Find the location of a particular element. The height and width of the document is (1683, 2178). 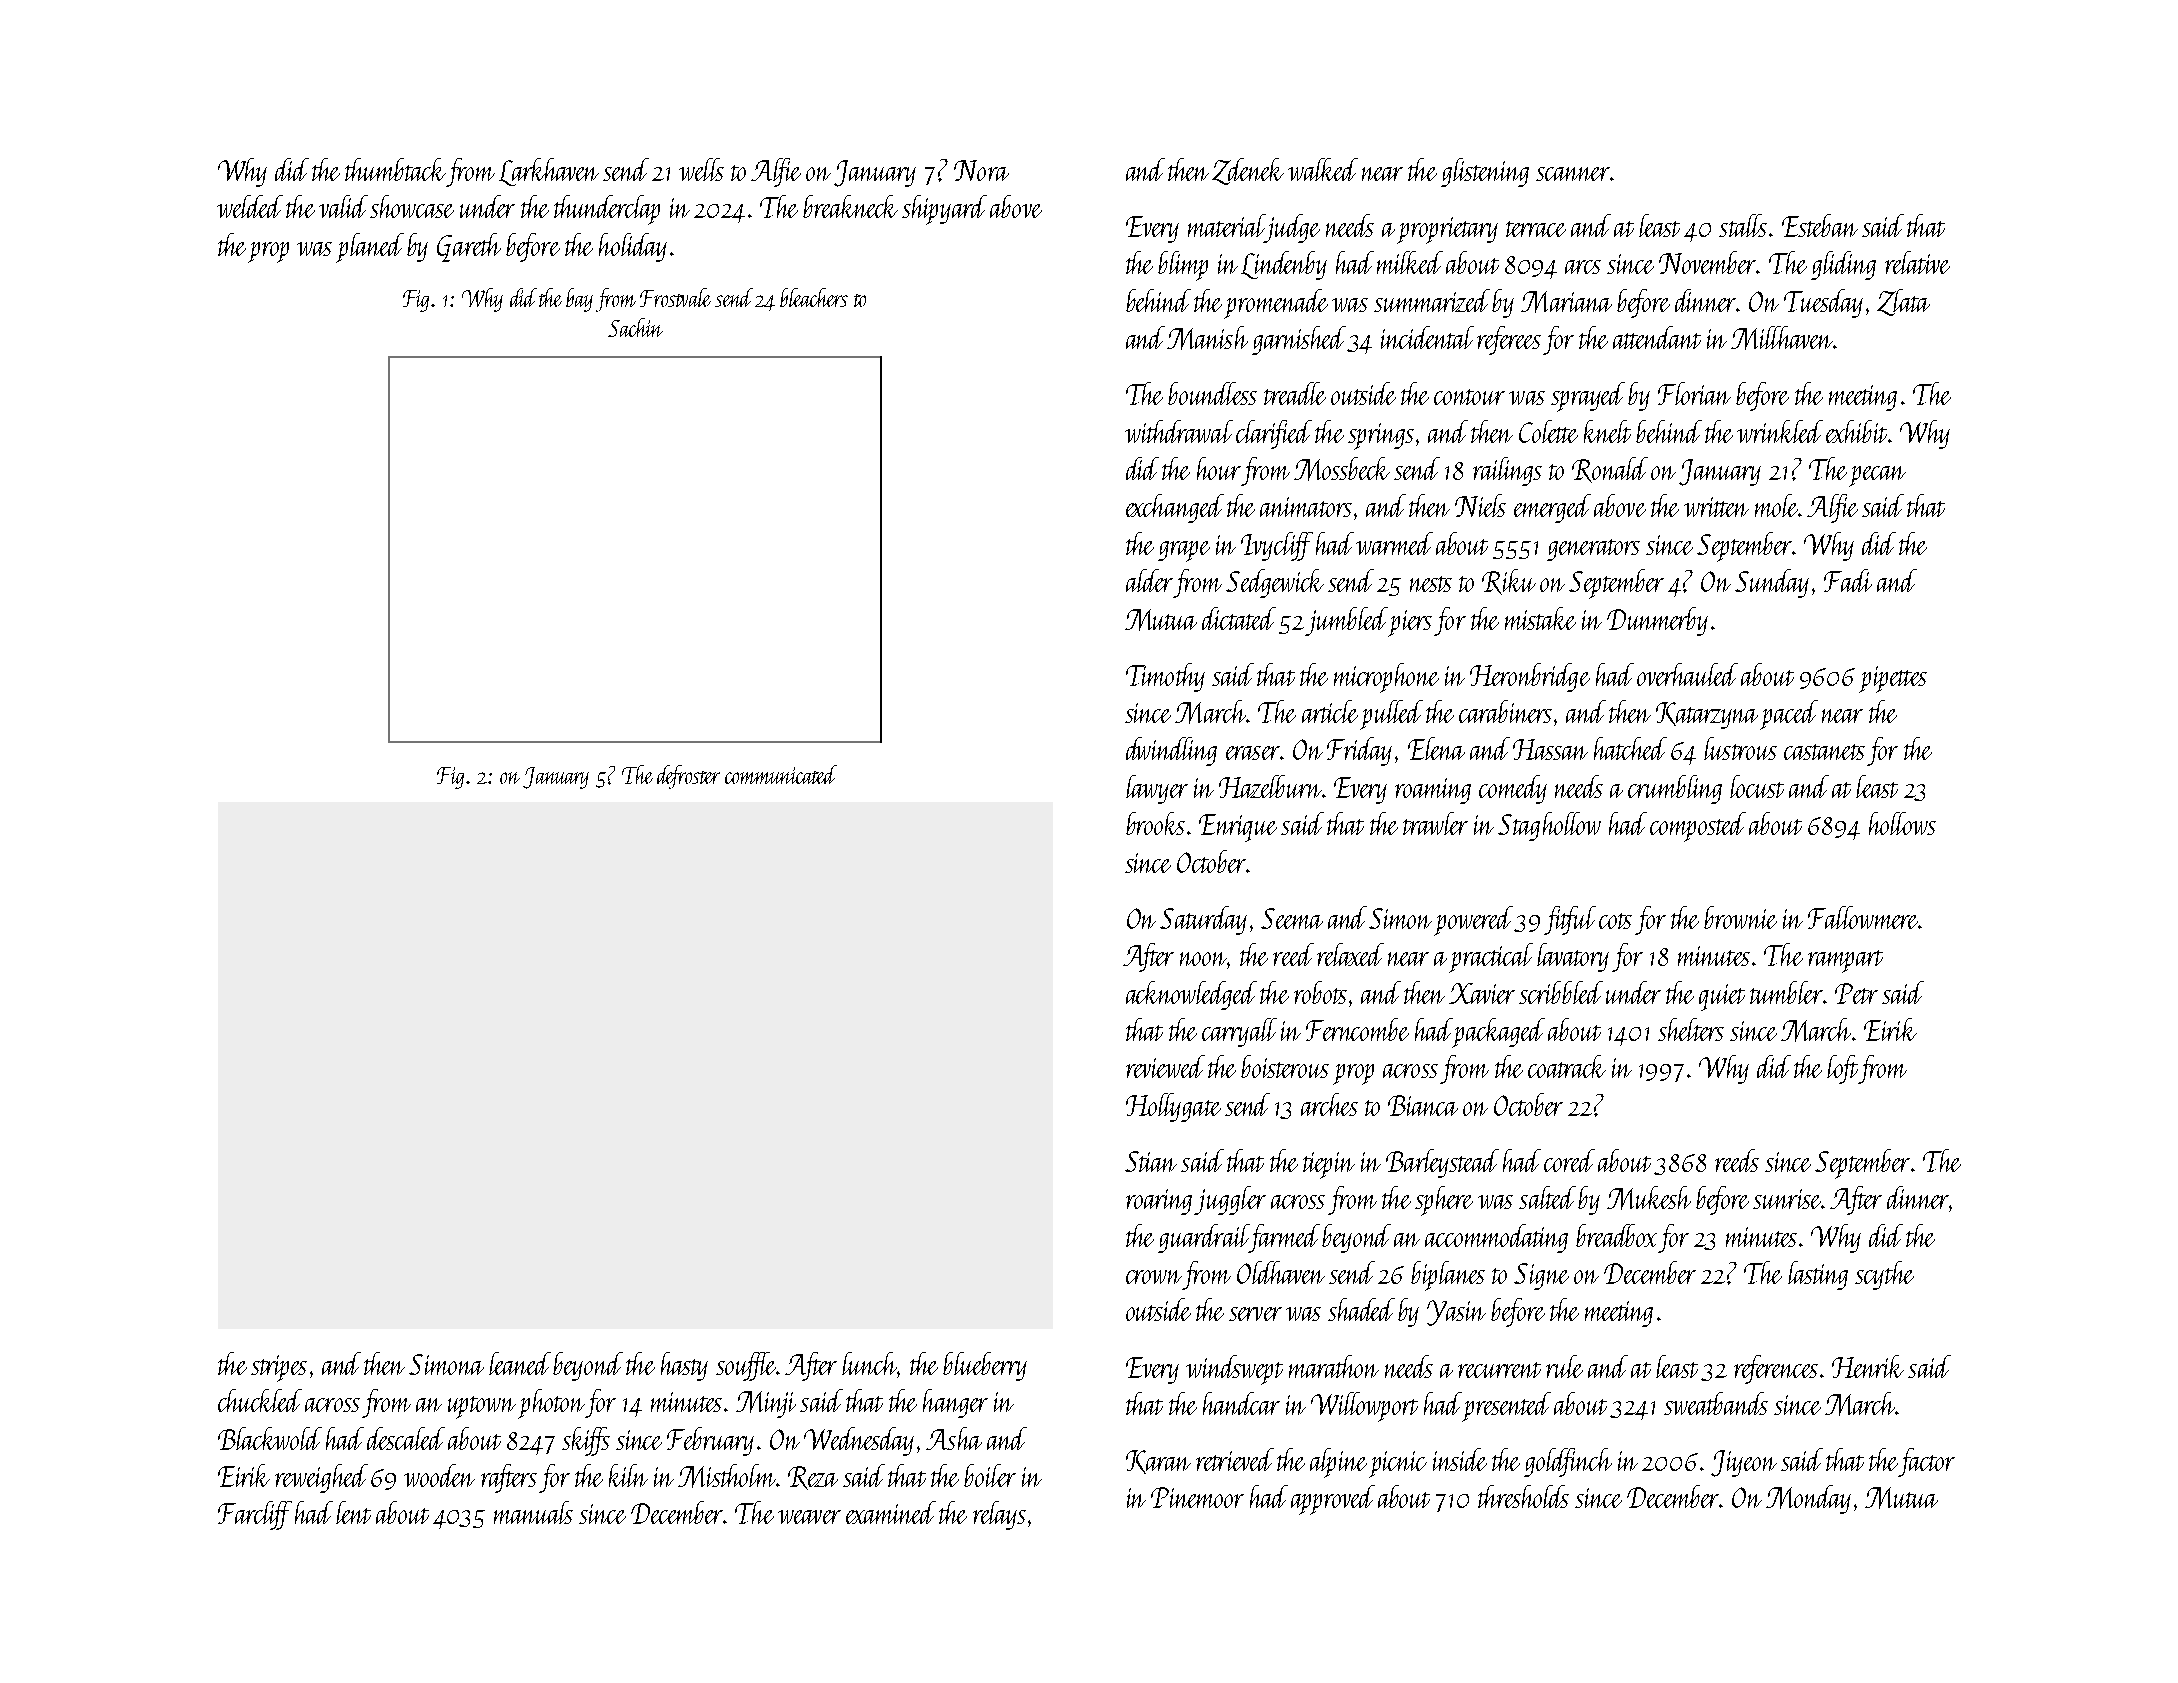

defroster is located at coordinates (688, 777).
